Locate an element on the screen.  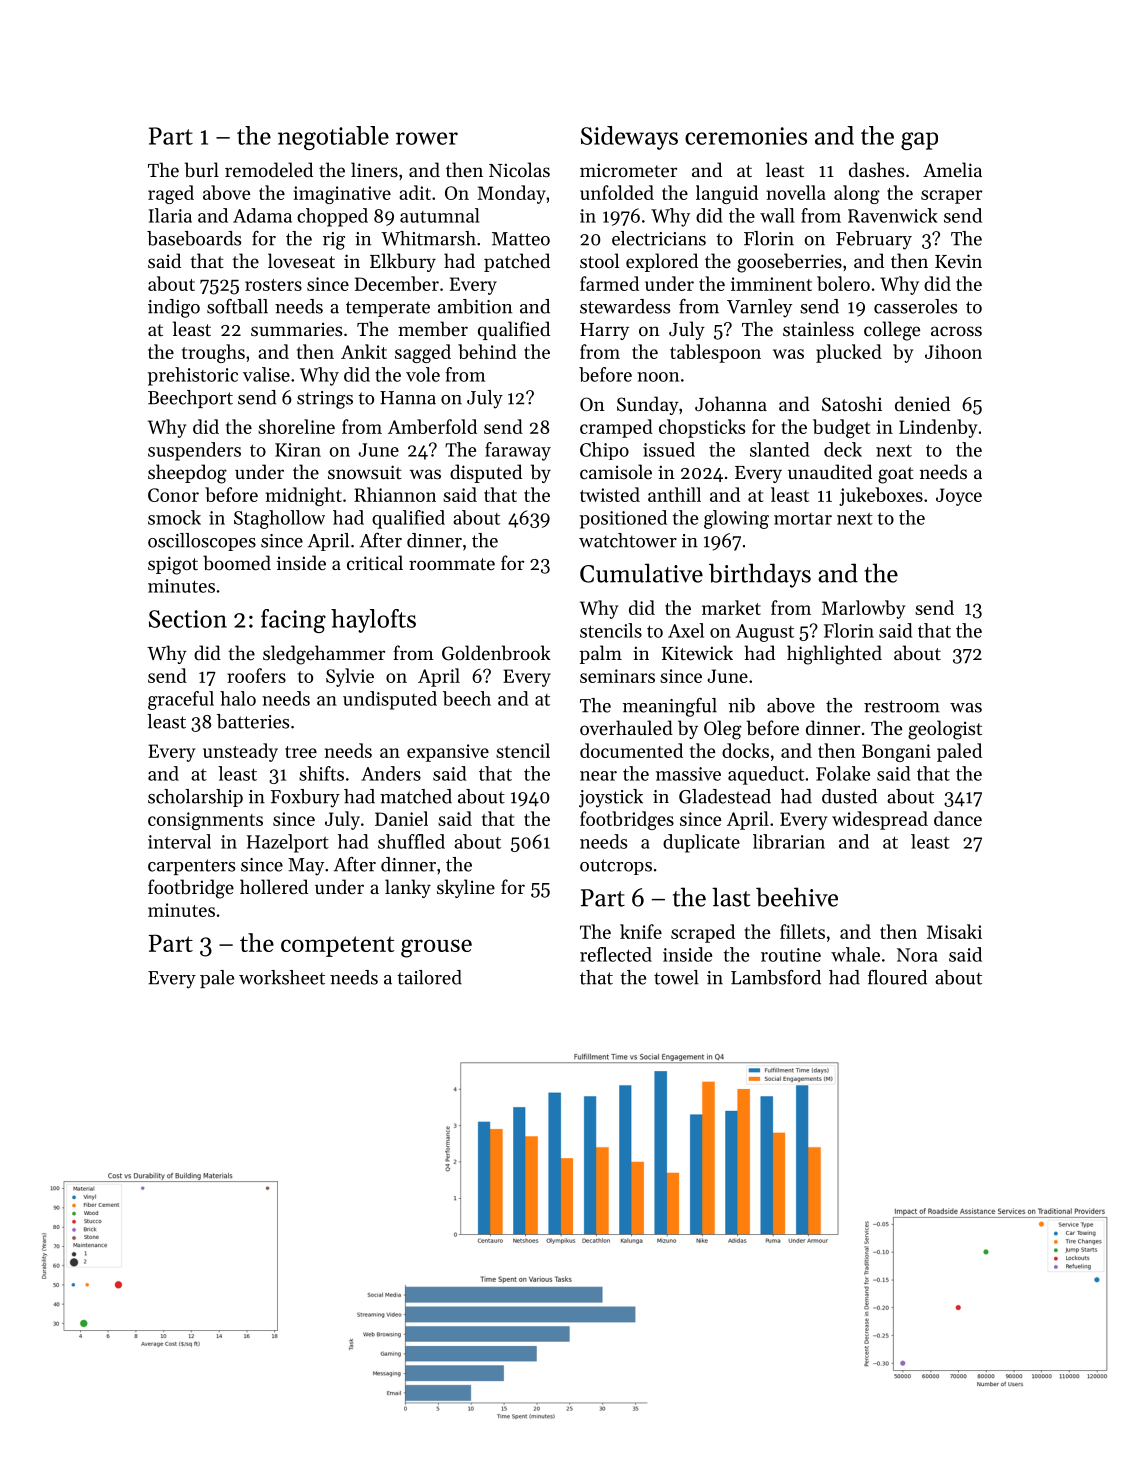
rower is located at coordinates (427, 138).
